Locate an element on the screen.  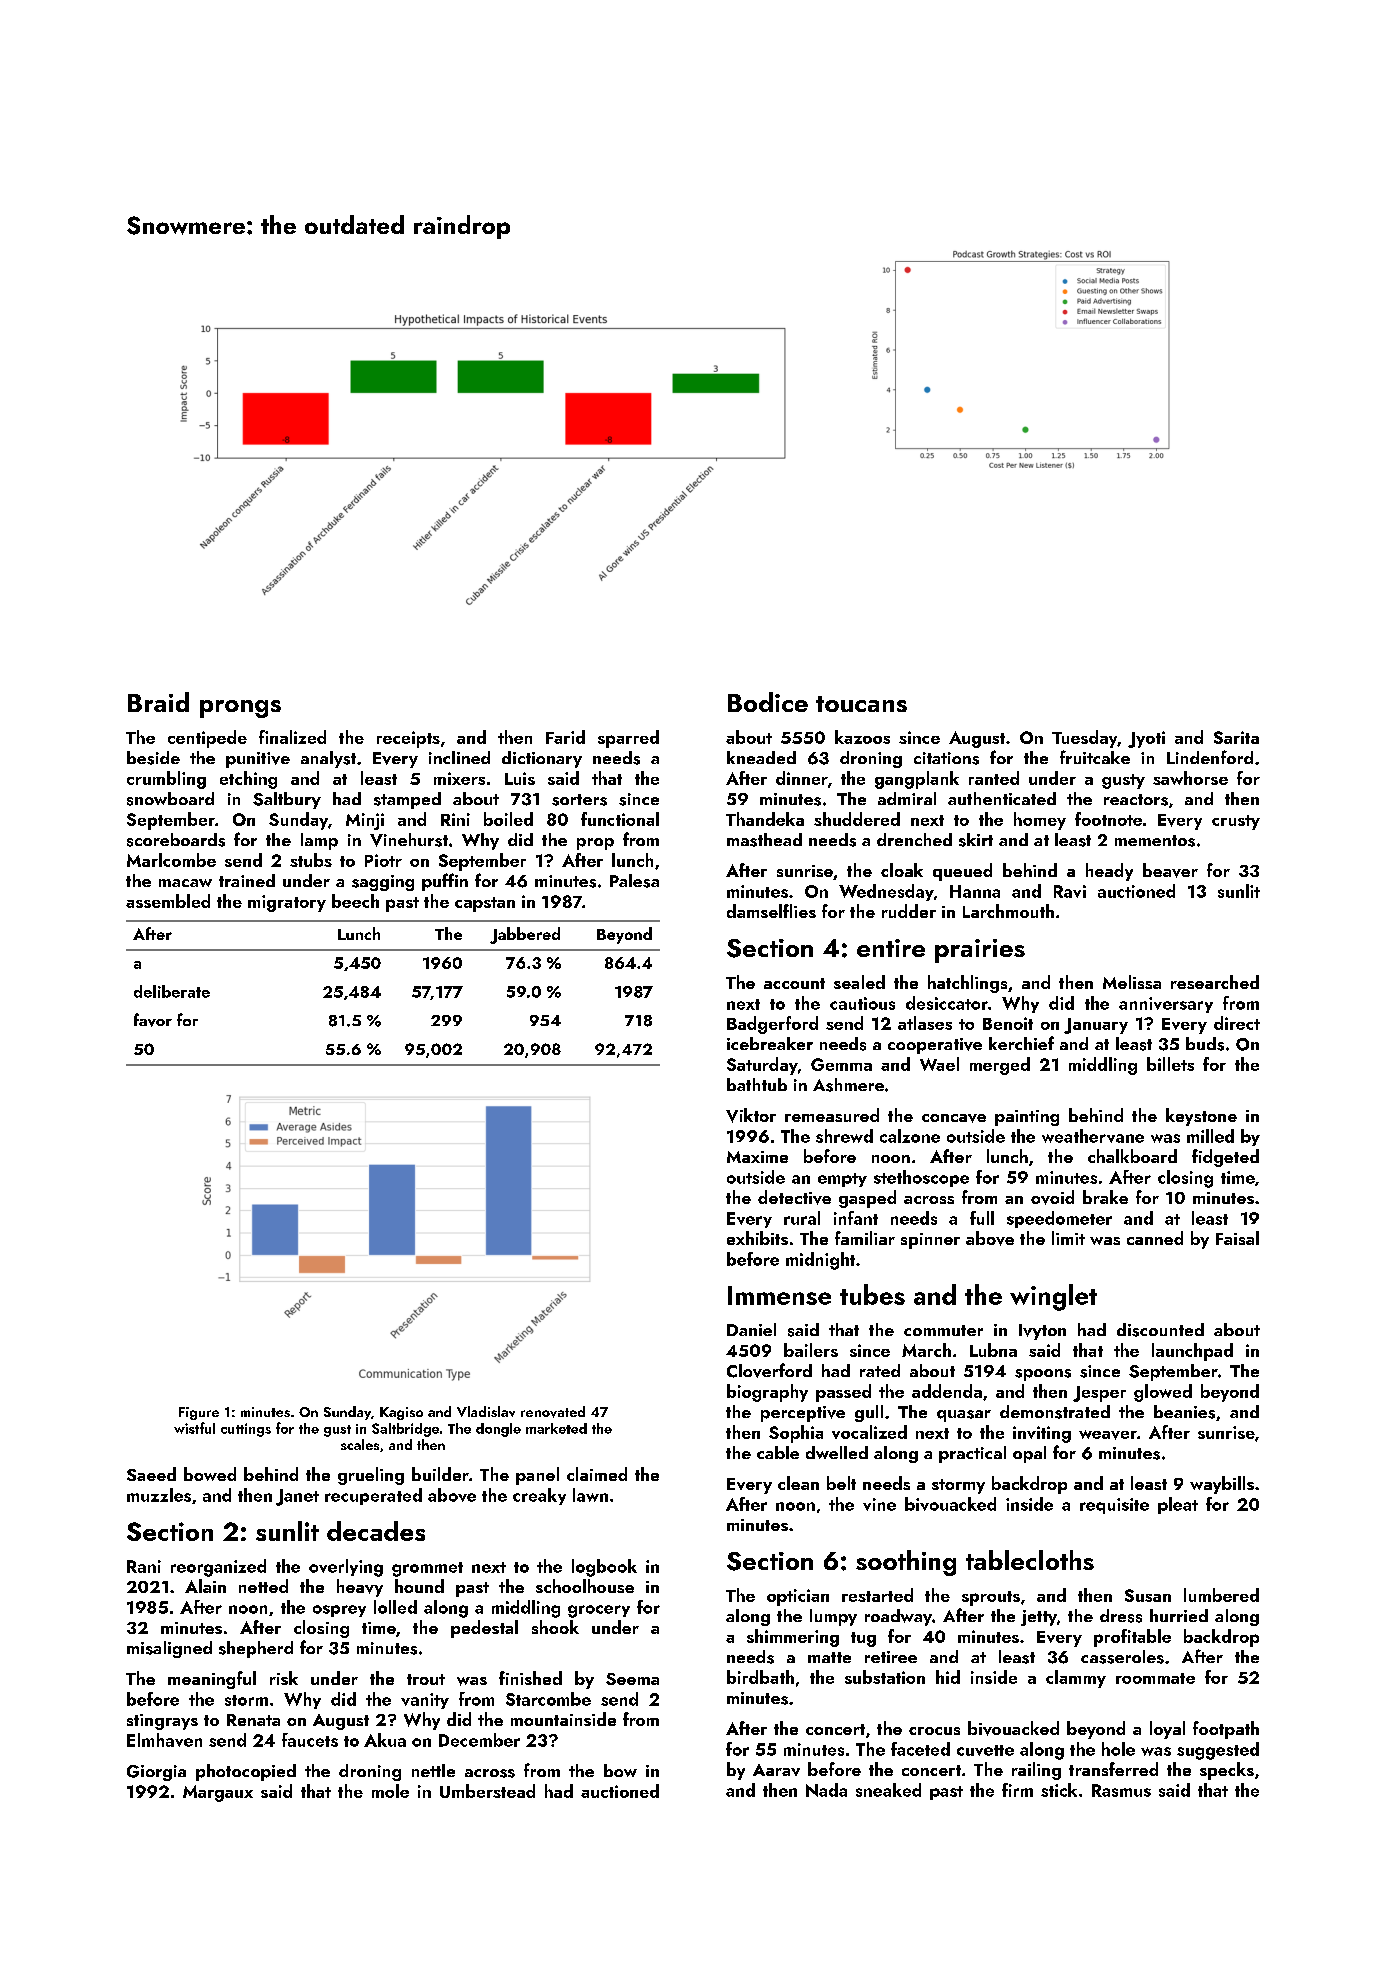
Jyoti is located at coordinates (1146, 739).
